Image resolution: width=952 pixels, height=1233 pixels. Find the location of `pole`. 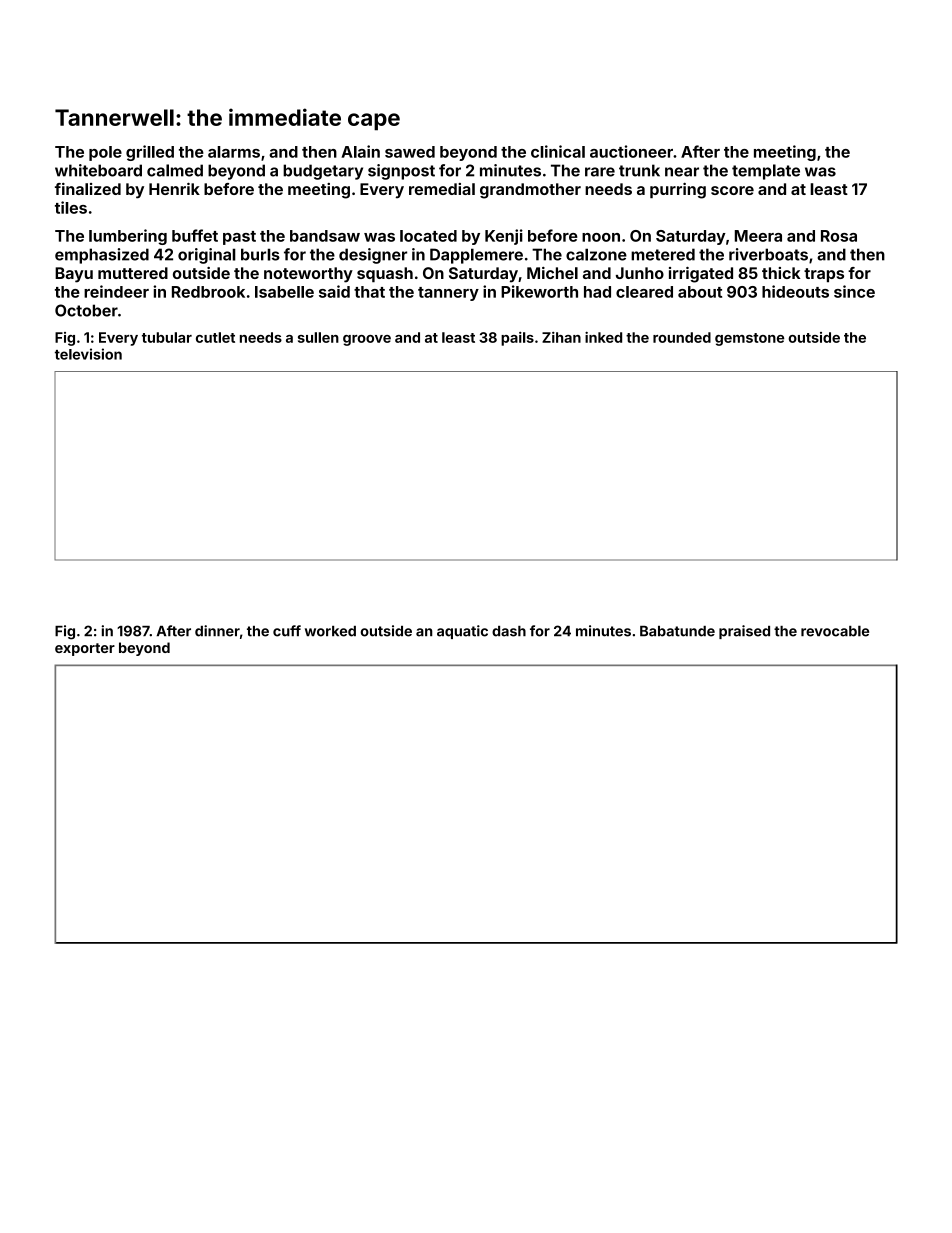

pole is located at coordinates (105, 153).
